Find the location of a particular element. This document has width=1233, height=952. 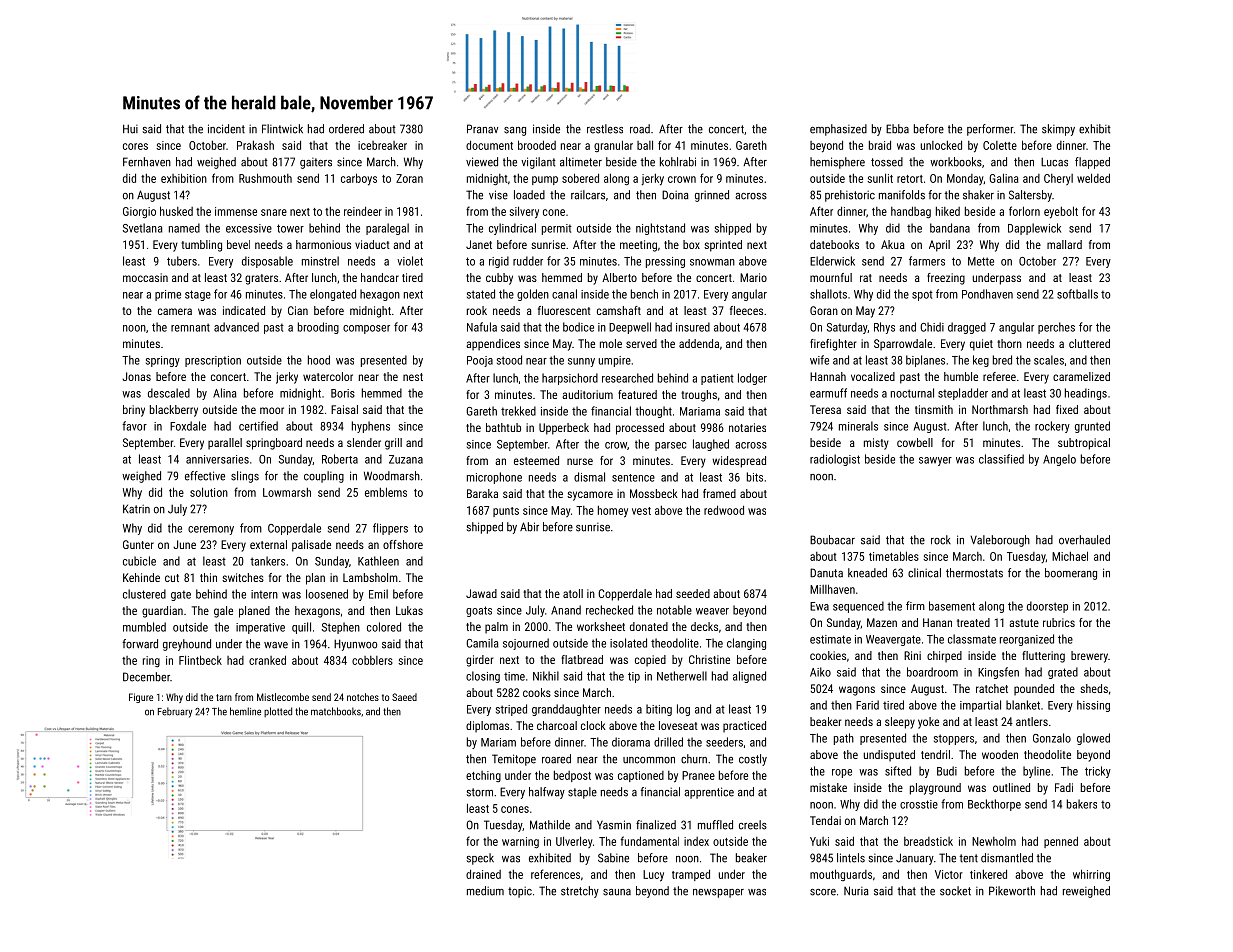

permit is located at coordinates (557, 229).
